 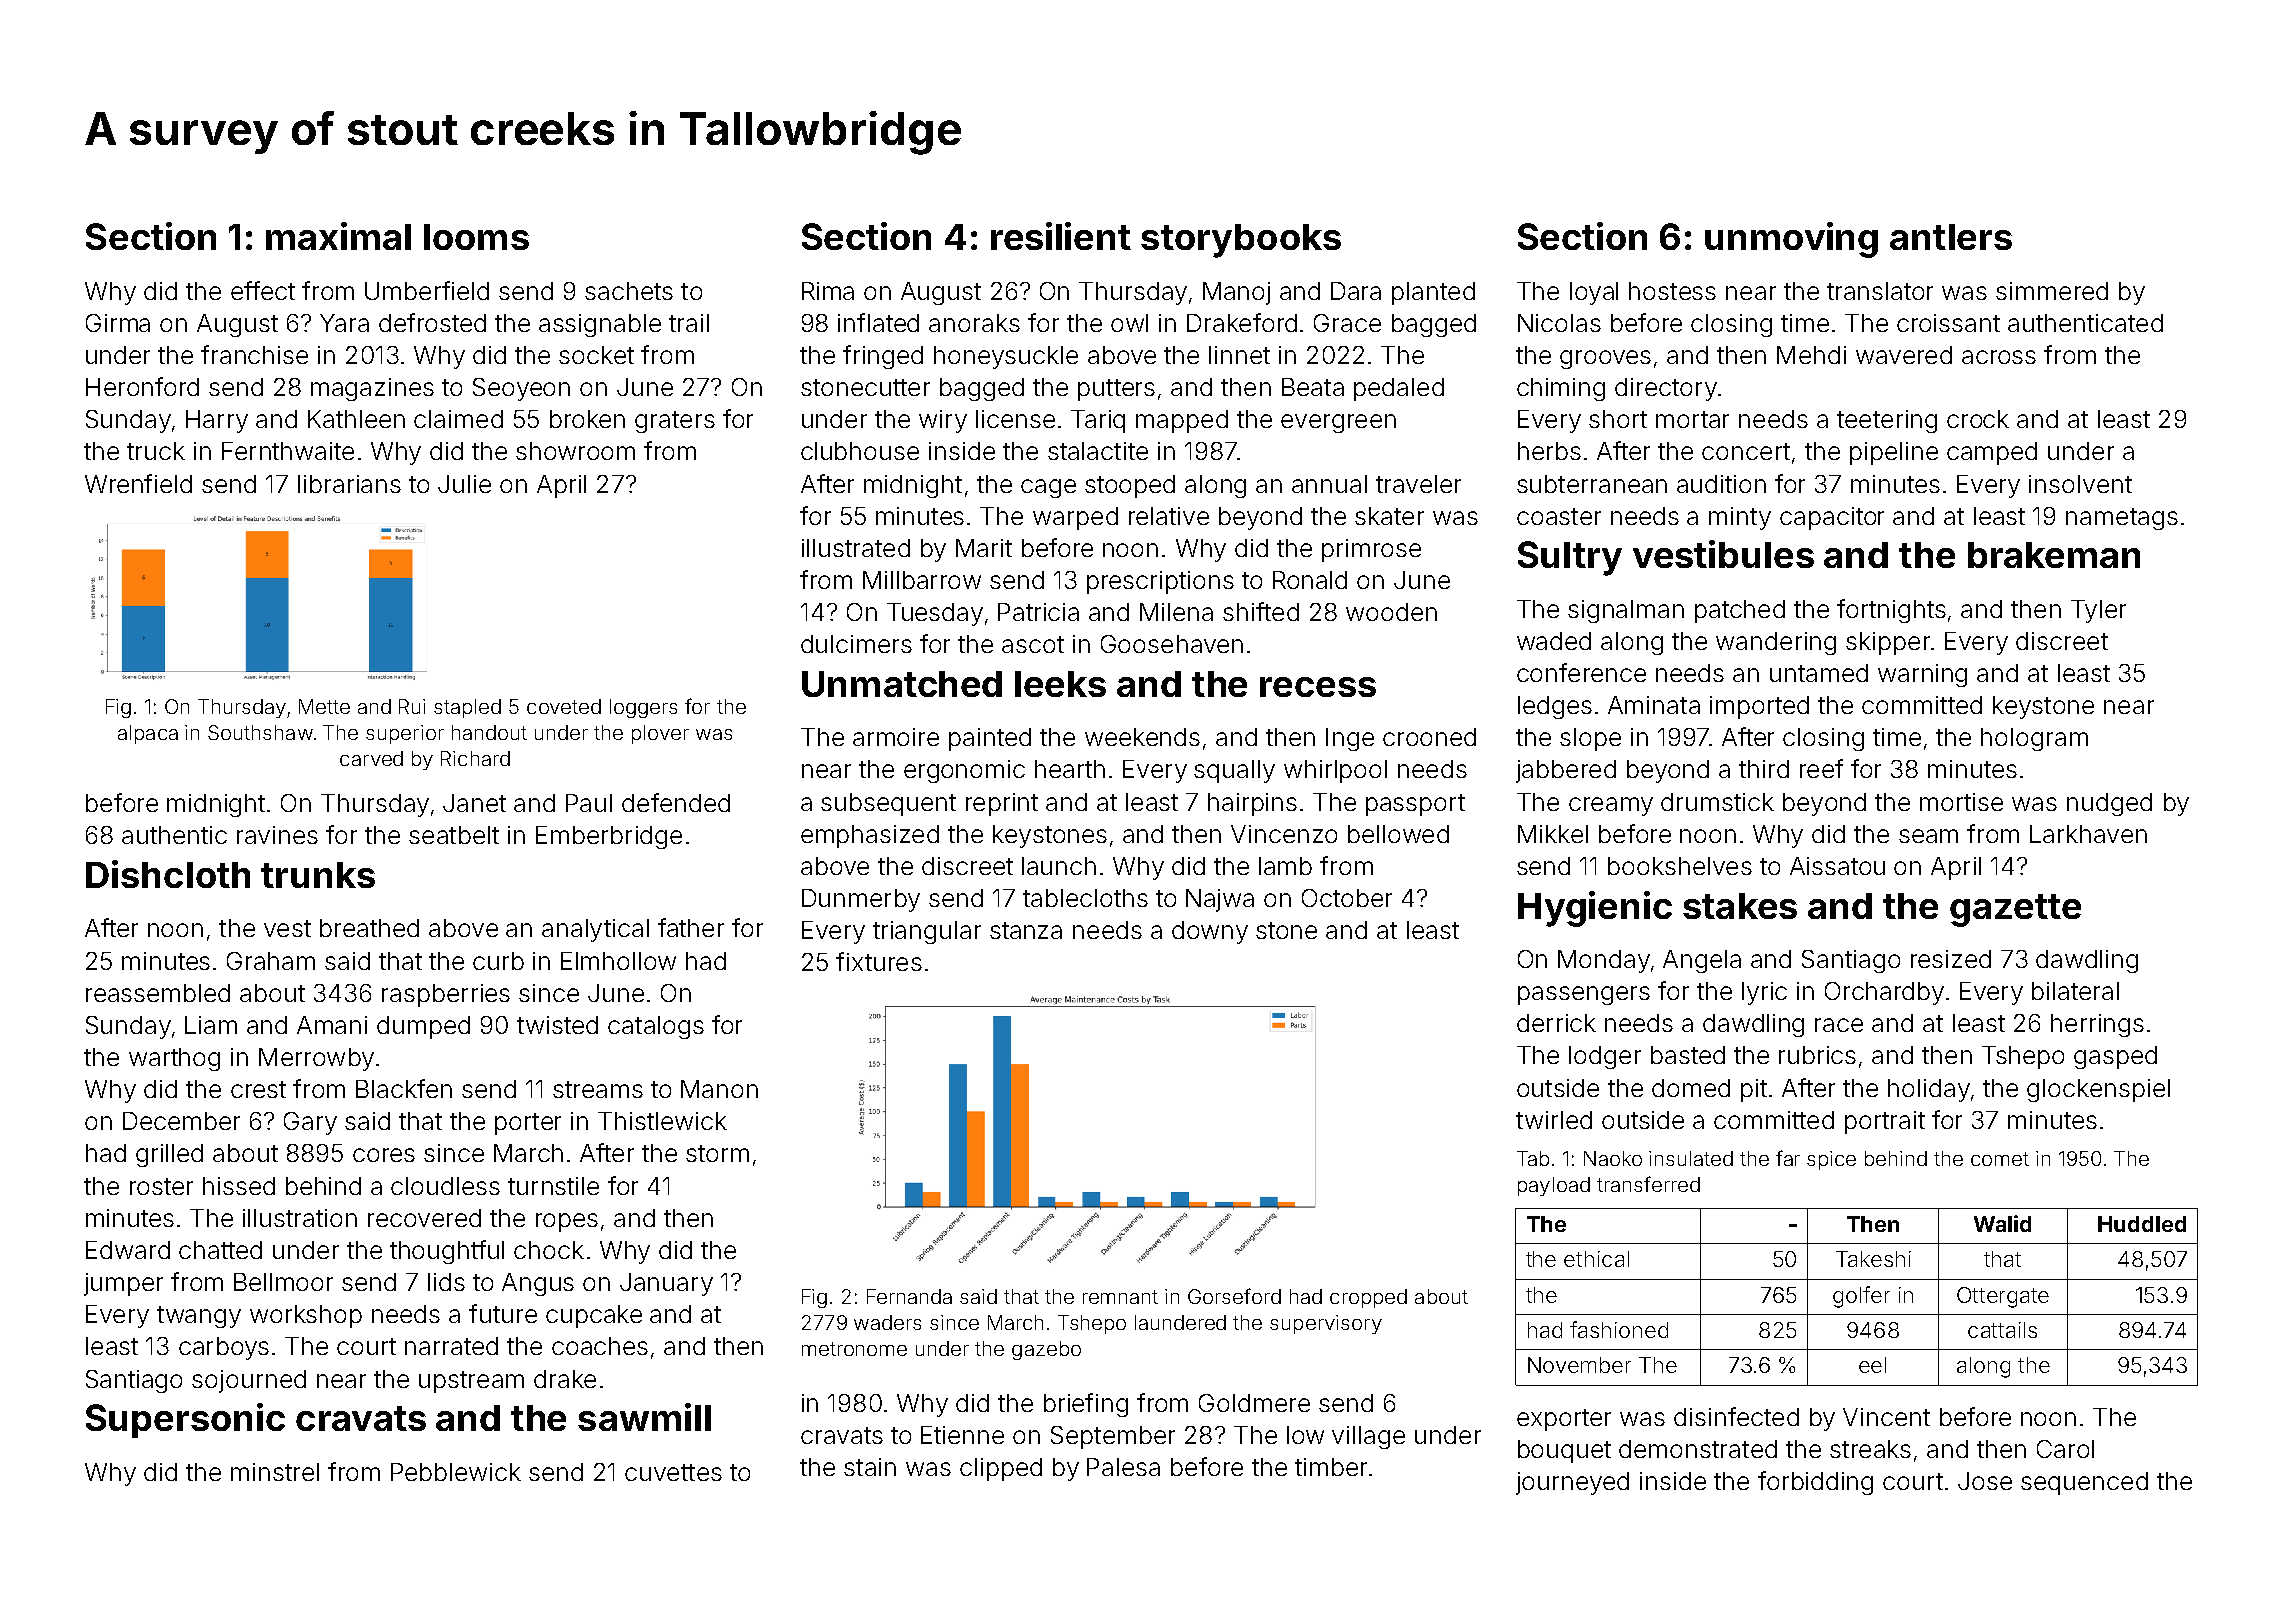 What do you see at coordinates (249, 1381) in the page?
I see `sojourned` at bounding box center [249, 1381].
